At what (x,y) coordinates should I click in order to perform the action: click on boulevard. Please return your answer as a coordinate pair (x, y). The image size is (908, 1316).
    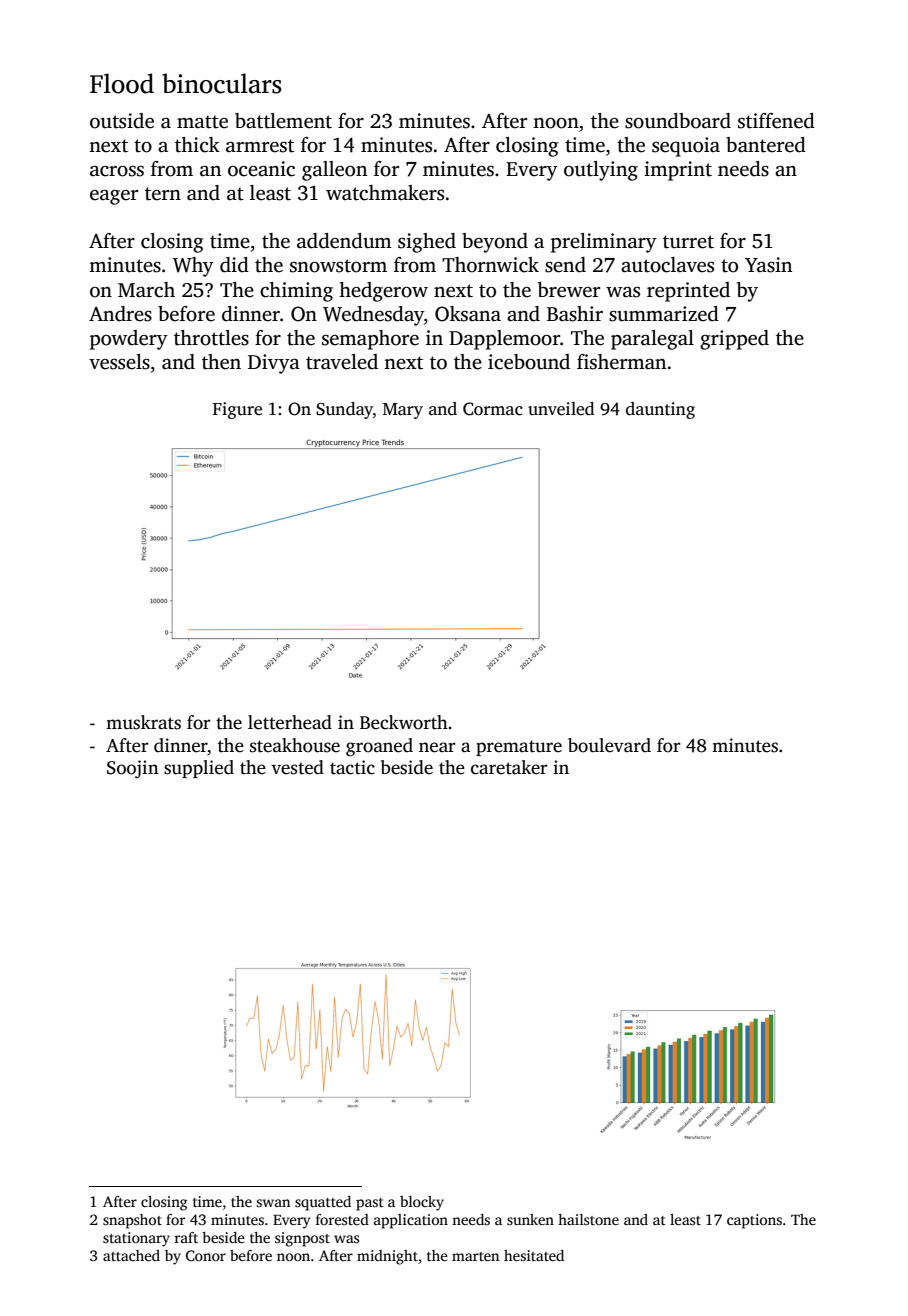
    Looking at the image, I should click on (609, 745).
